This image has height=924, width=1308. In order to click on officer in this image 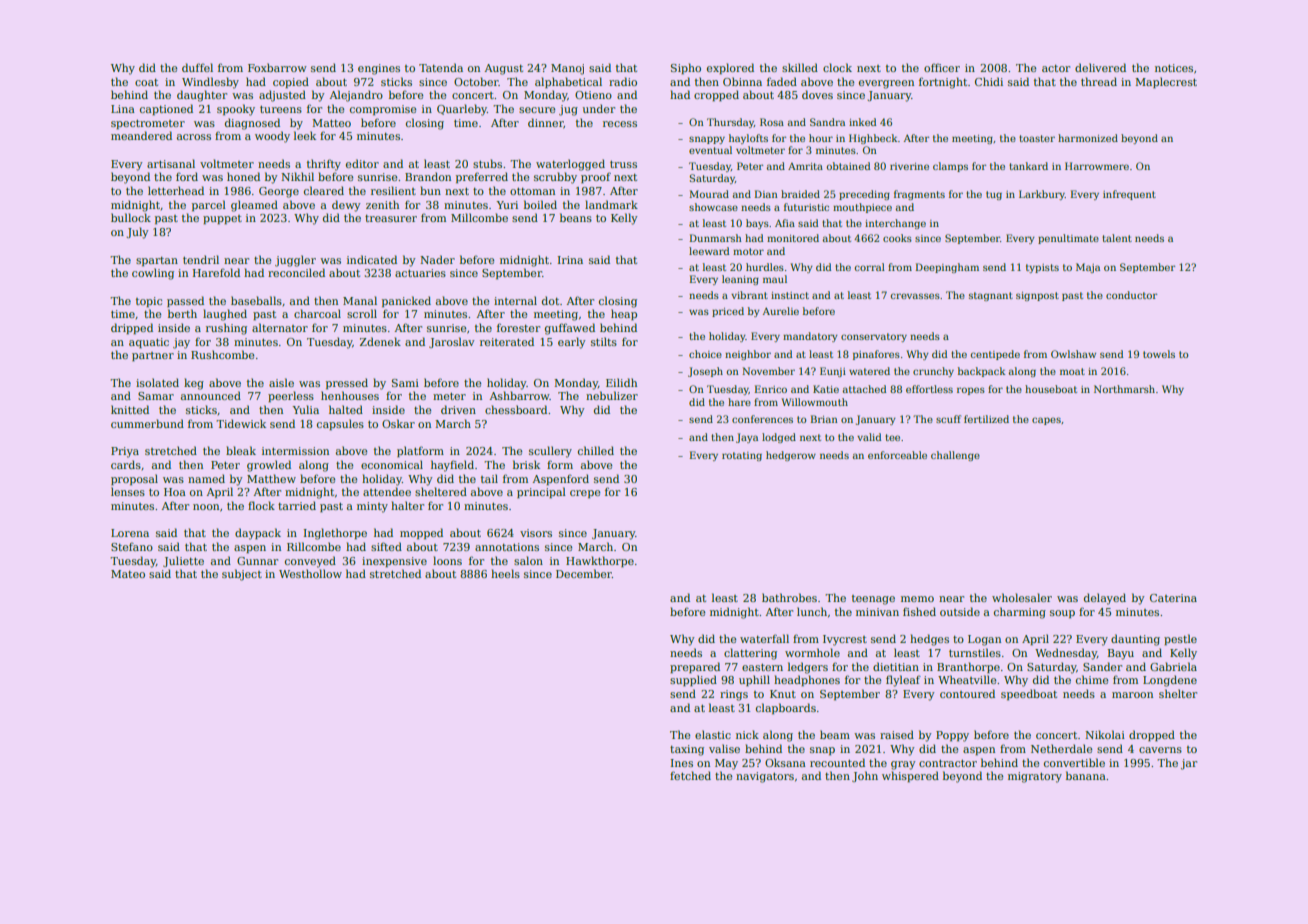, I will do `click(942, 67)`.
